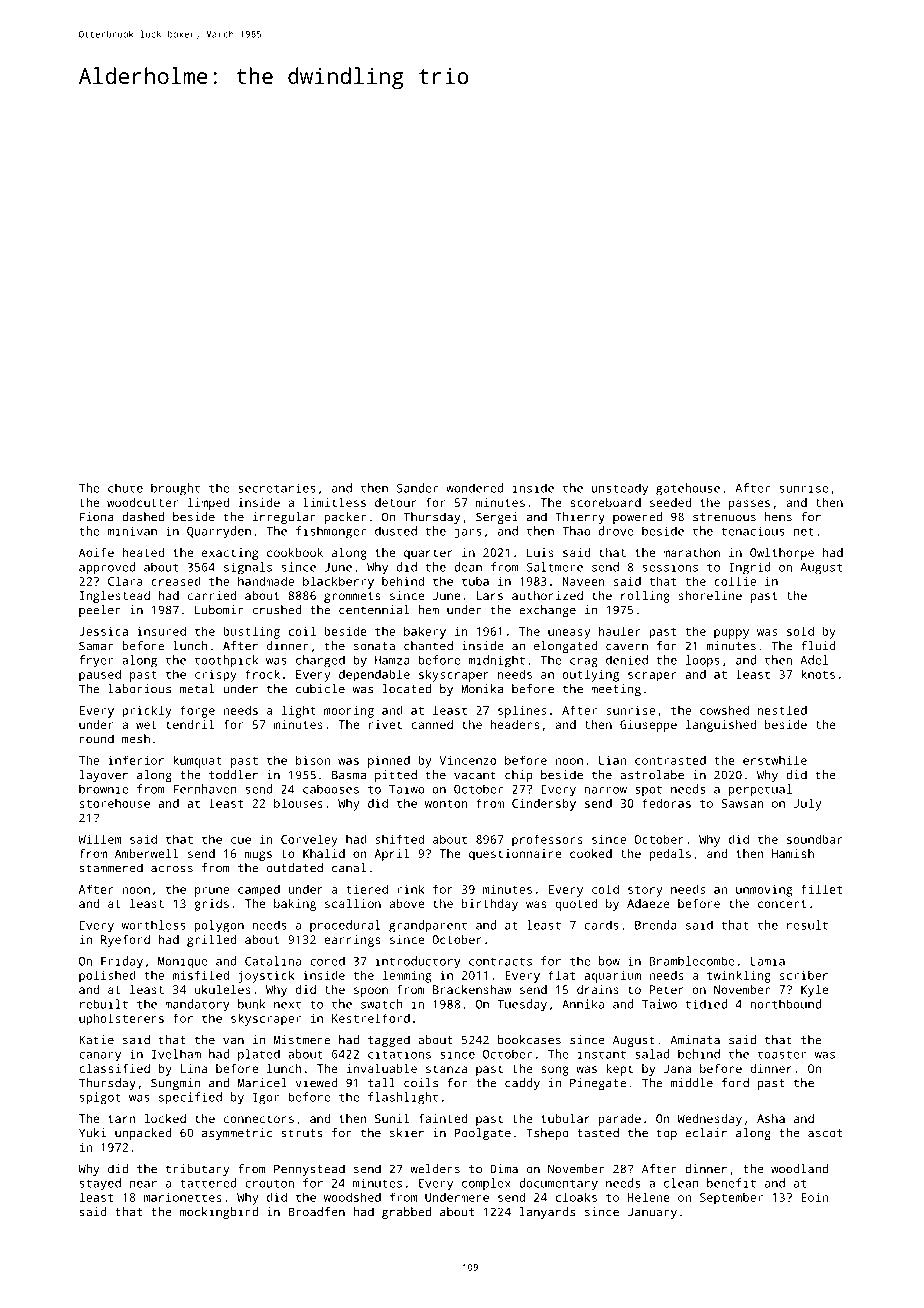 The height and width of the screenshot is (1308, 924). Describe the element at coordinates (100, 1184) in the screenshot. I see `stayed` at that location.
